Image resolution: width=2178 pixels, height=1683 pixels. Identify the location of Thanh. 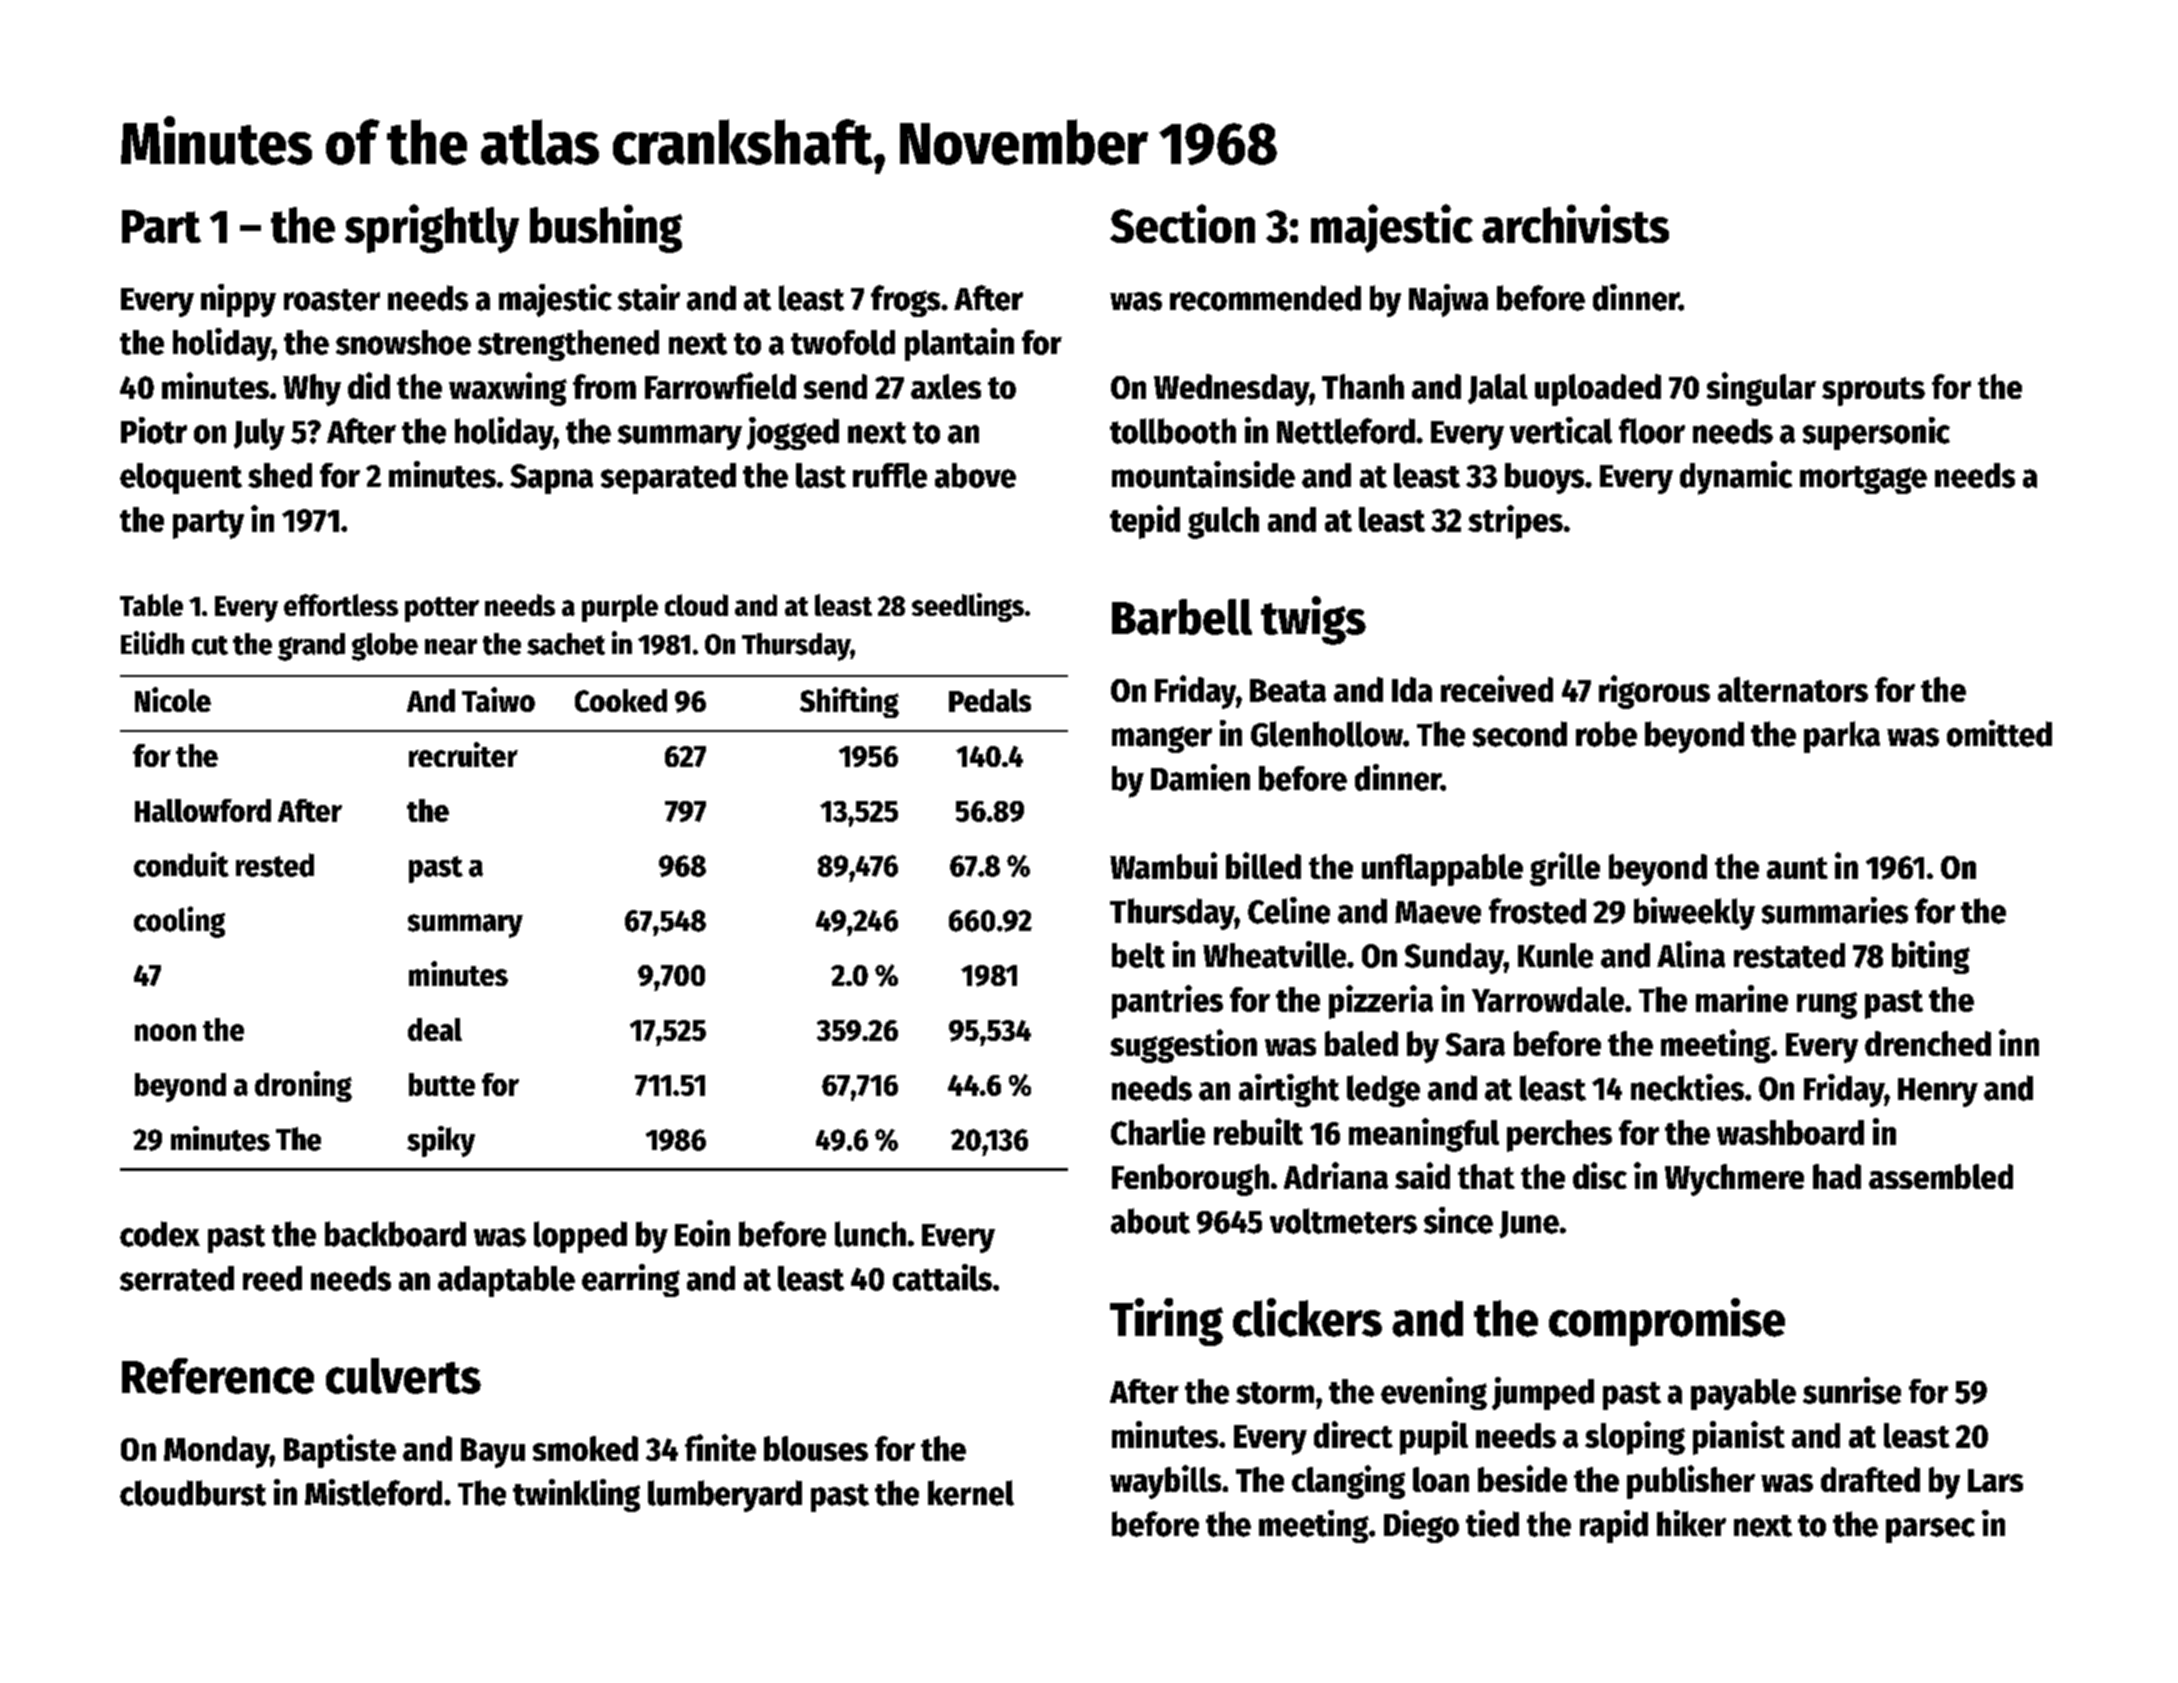
(1363, 386).
